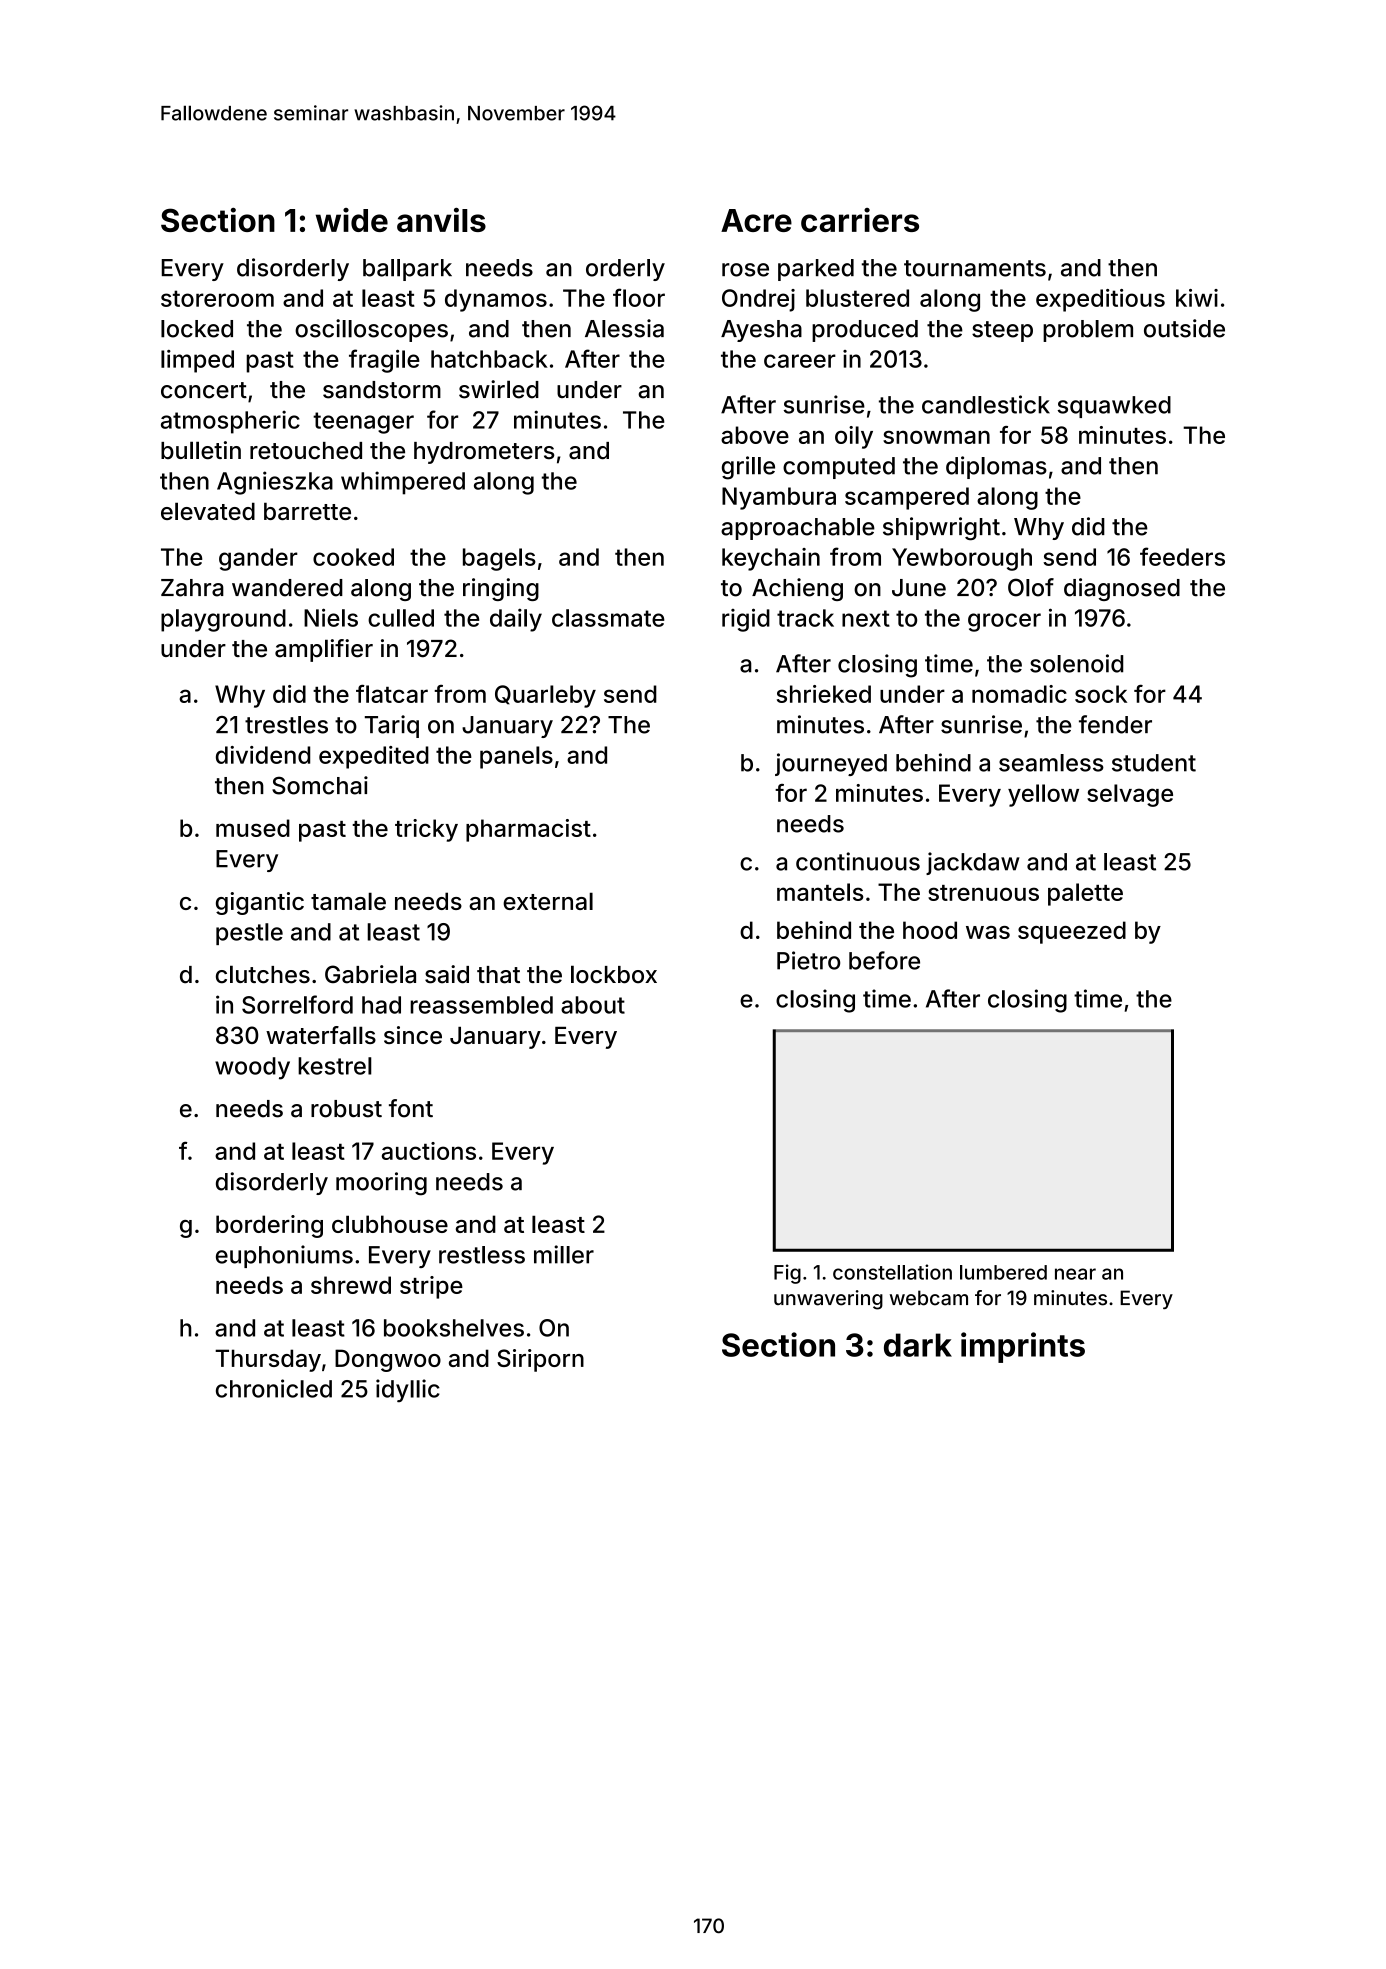 This document has height=1969, width=1386. I want to click on chronicled, so click(274, 1388).
